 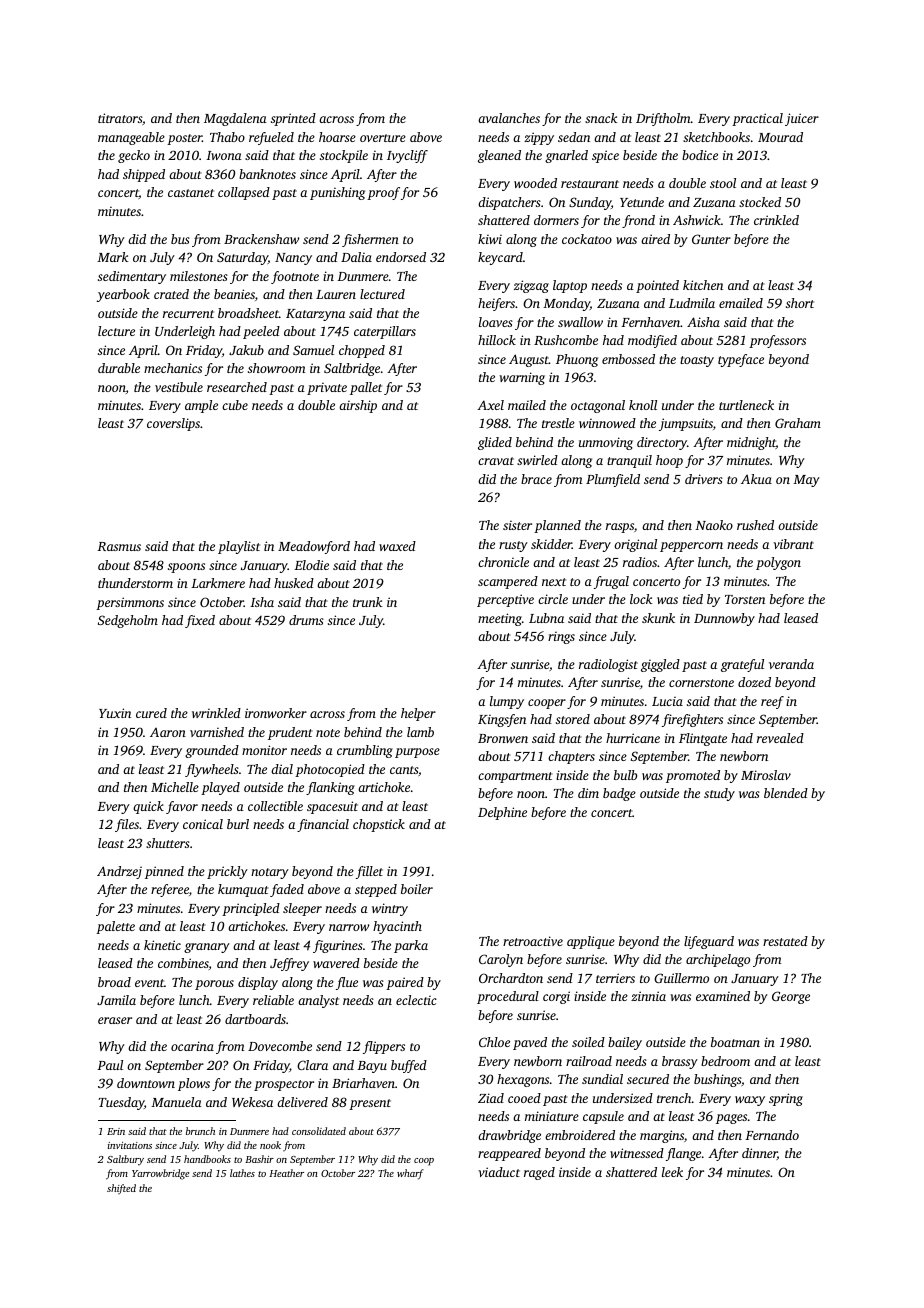 I want to click on overture, so click(x=383, y=138).
